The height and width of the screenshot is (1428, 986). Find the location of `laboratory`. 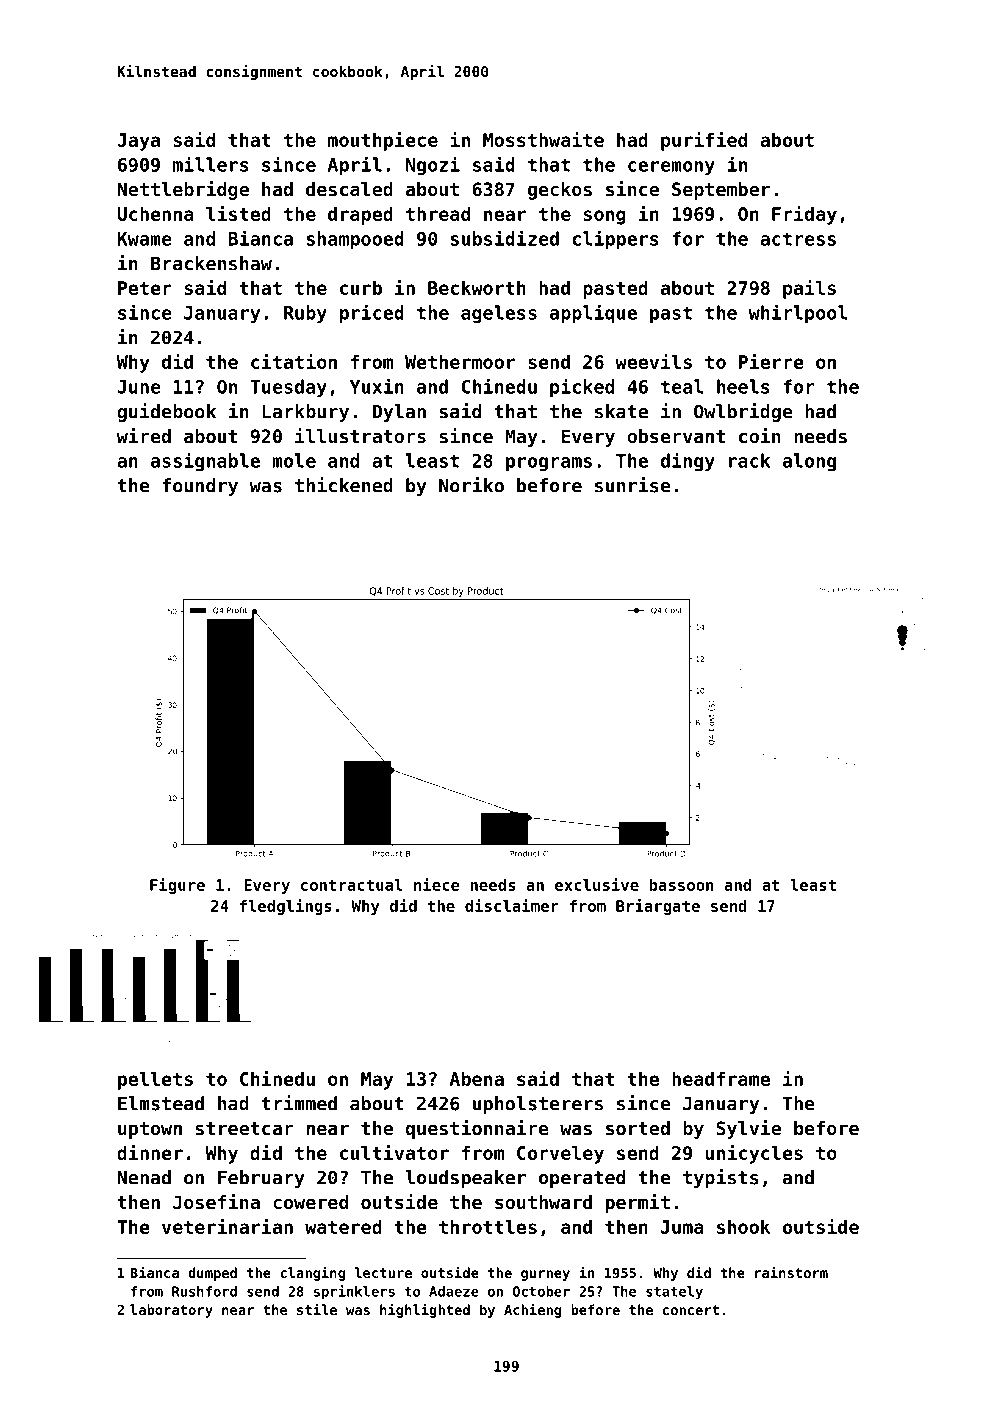

laboratory is located at coordinates (171, 1311).
